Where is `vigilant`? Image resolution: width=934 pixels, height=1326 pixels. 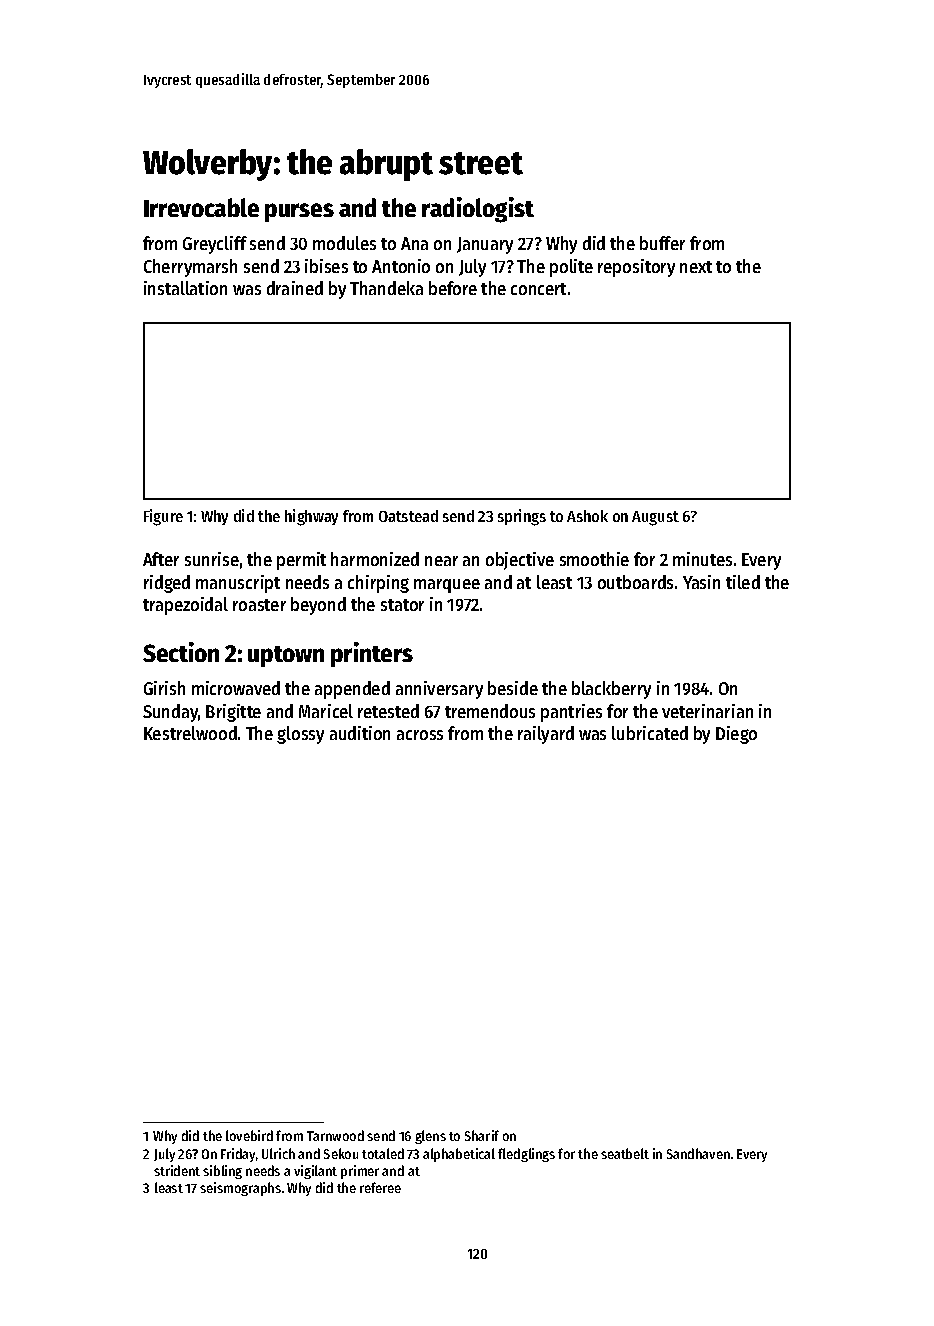
vigilant is located at coordinates (315, 1172).
